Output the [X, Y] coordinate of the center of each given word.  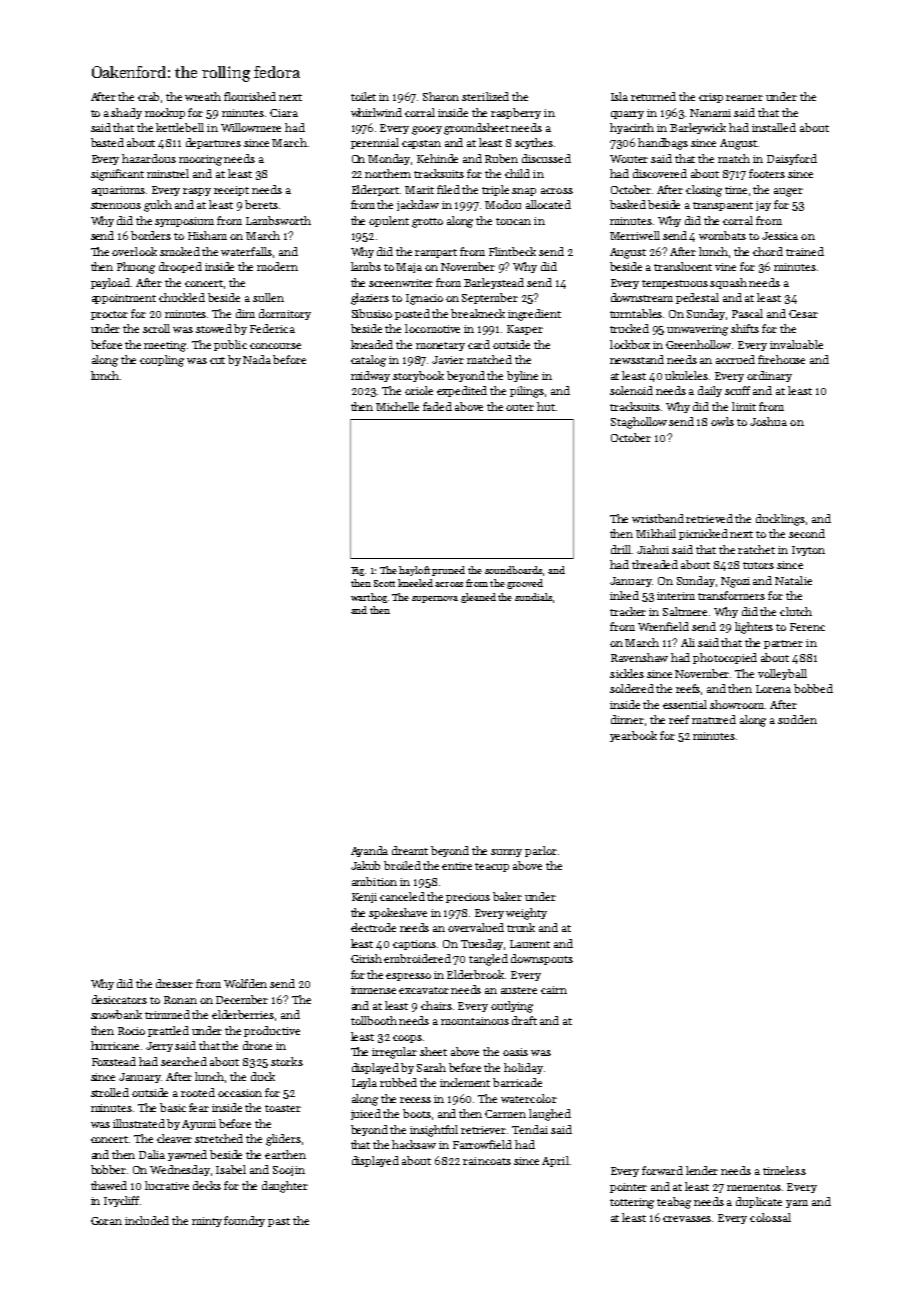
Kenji [364, 898]
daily [710, 391]
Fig [357, 571]
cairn [554, 990]
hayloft [414, 571]
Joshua [768, 421]
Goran [106, 1221]
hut [546, 406]
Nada [257, 359]
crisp [711, 98]
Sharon [441, 96]
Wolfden [245, 983]
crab [148, 96]
